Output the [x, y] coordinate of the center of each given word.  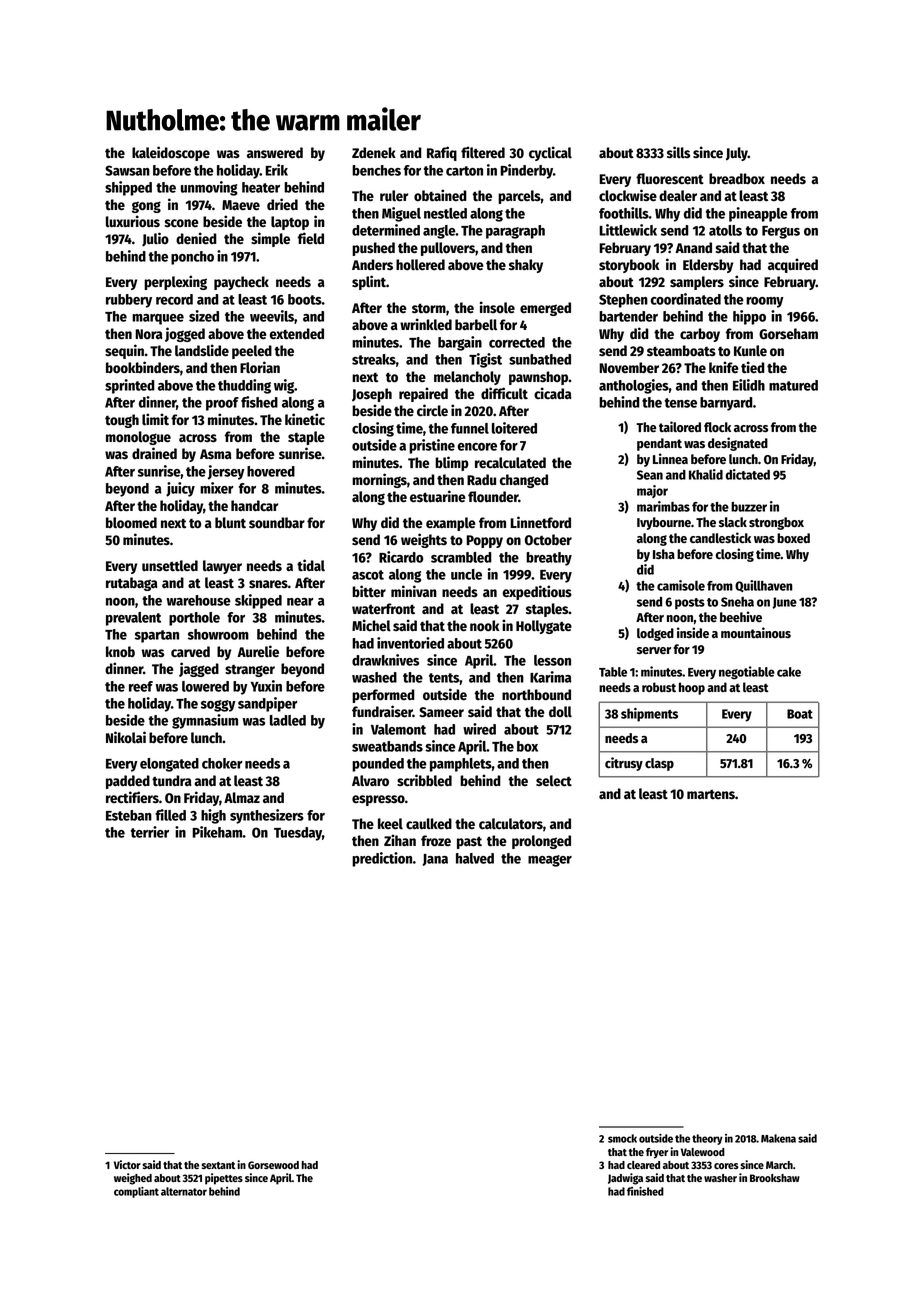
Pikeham [217, 832]
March [779, 1165]
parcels [519, 197]
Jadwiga [625, 1179]
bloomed [131, 523]
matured [793, 385]
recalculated [510, 463]
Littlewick [628, 230]
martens [711, 794]
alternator [184, 1191]
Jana [435, 860]
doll [560, 712]
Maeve [241, 205]
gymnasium [205, 721]
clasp [659, 764]
